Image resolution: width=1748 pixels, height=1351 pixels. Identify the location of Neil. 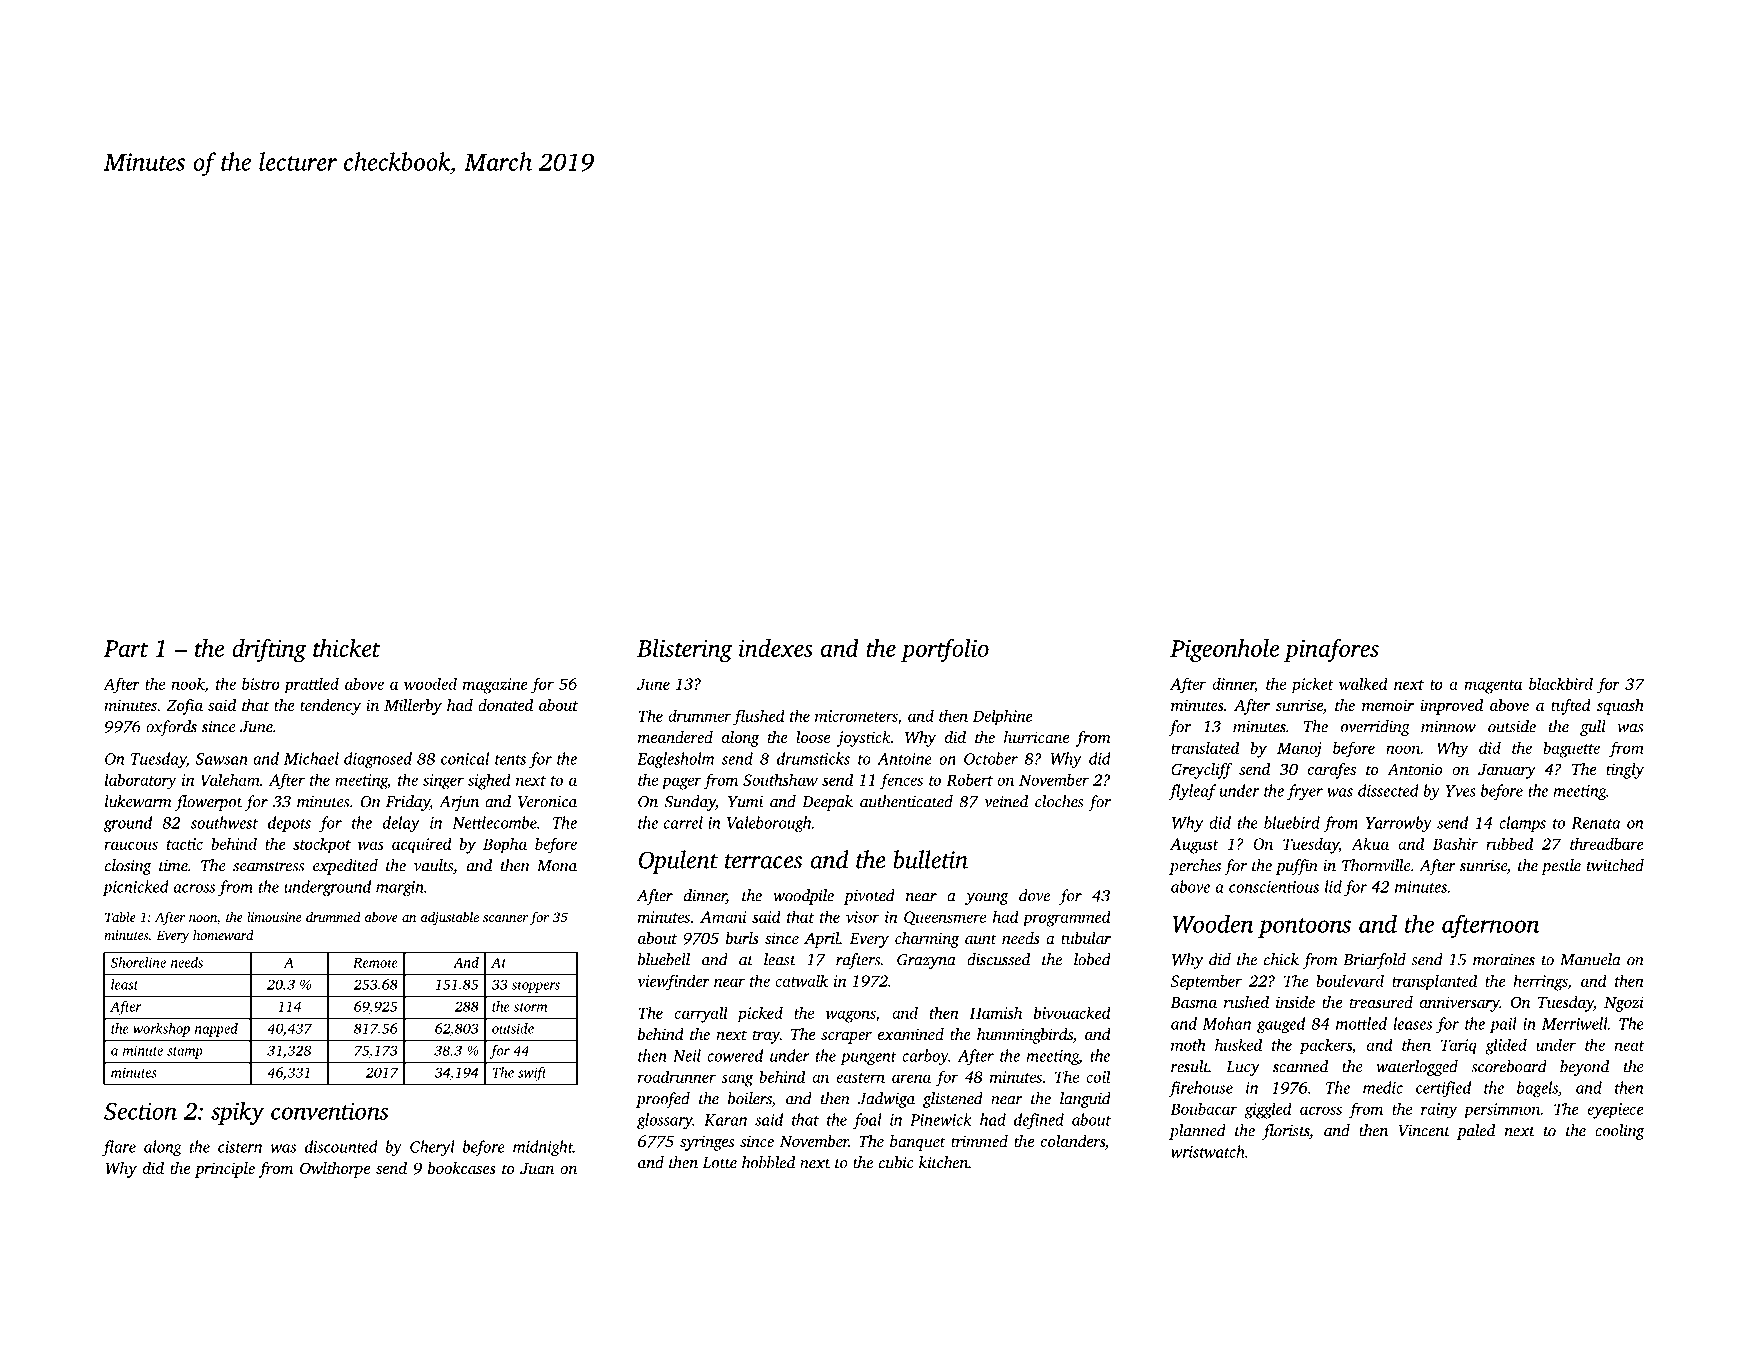
(687, 1055).
